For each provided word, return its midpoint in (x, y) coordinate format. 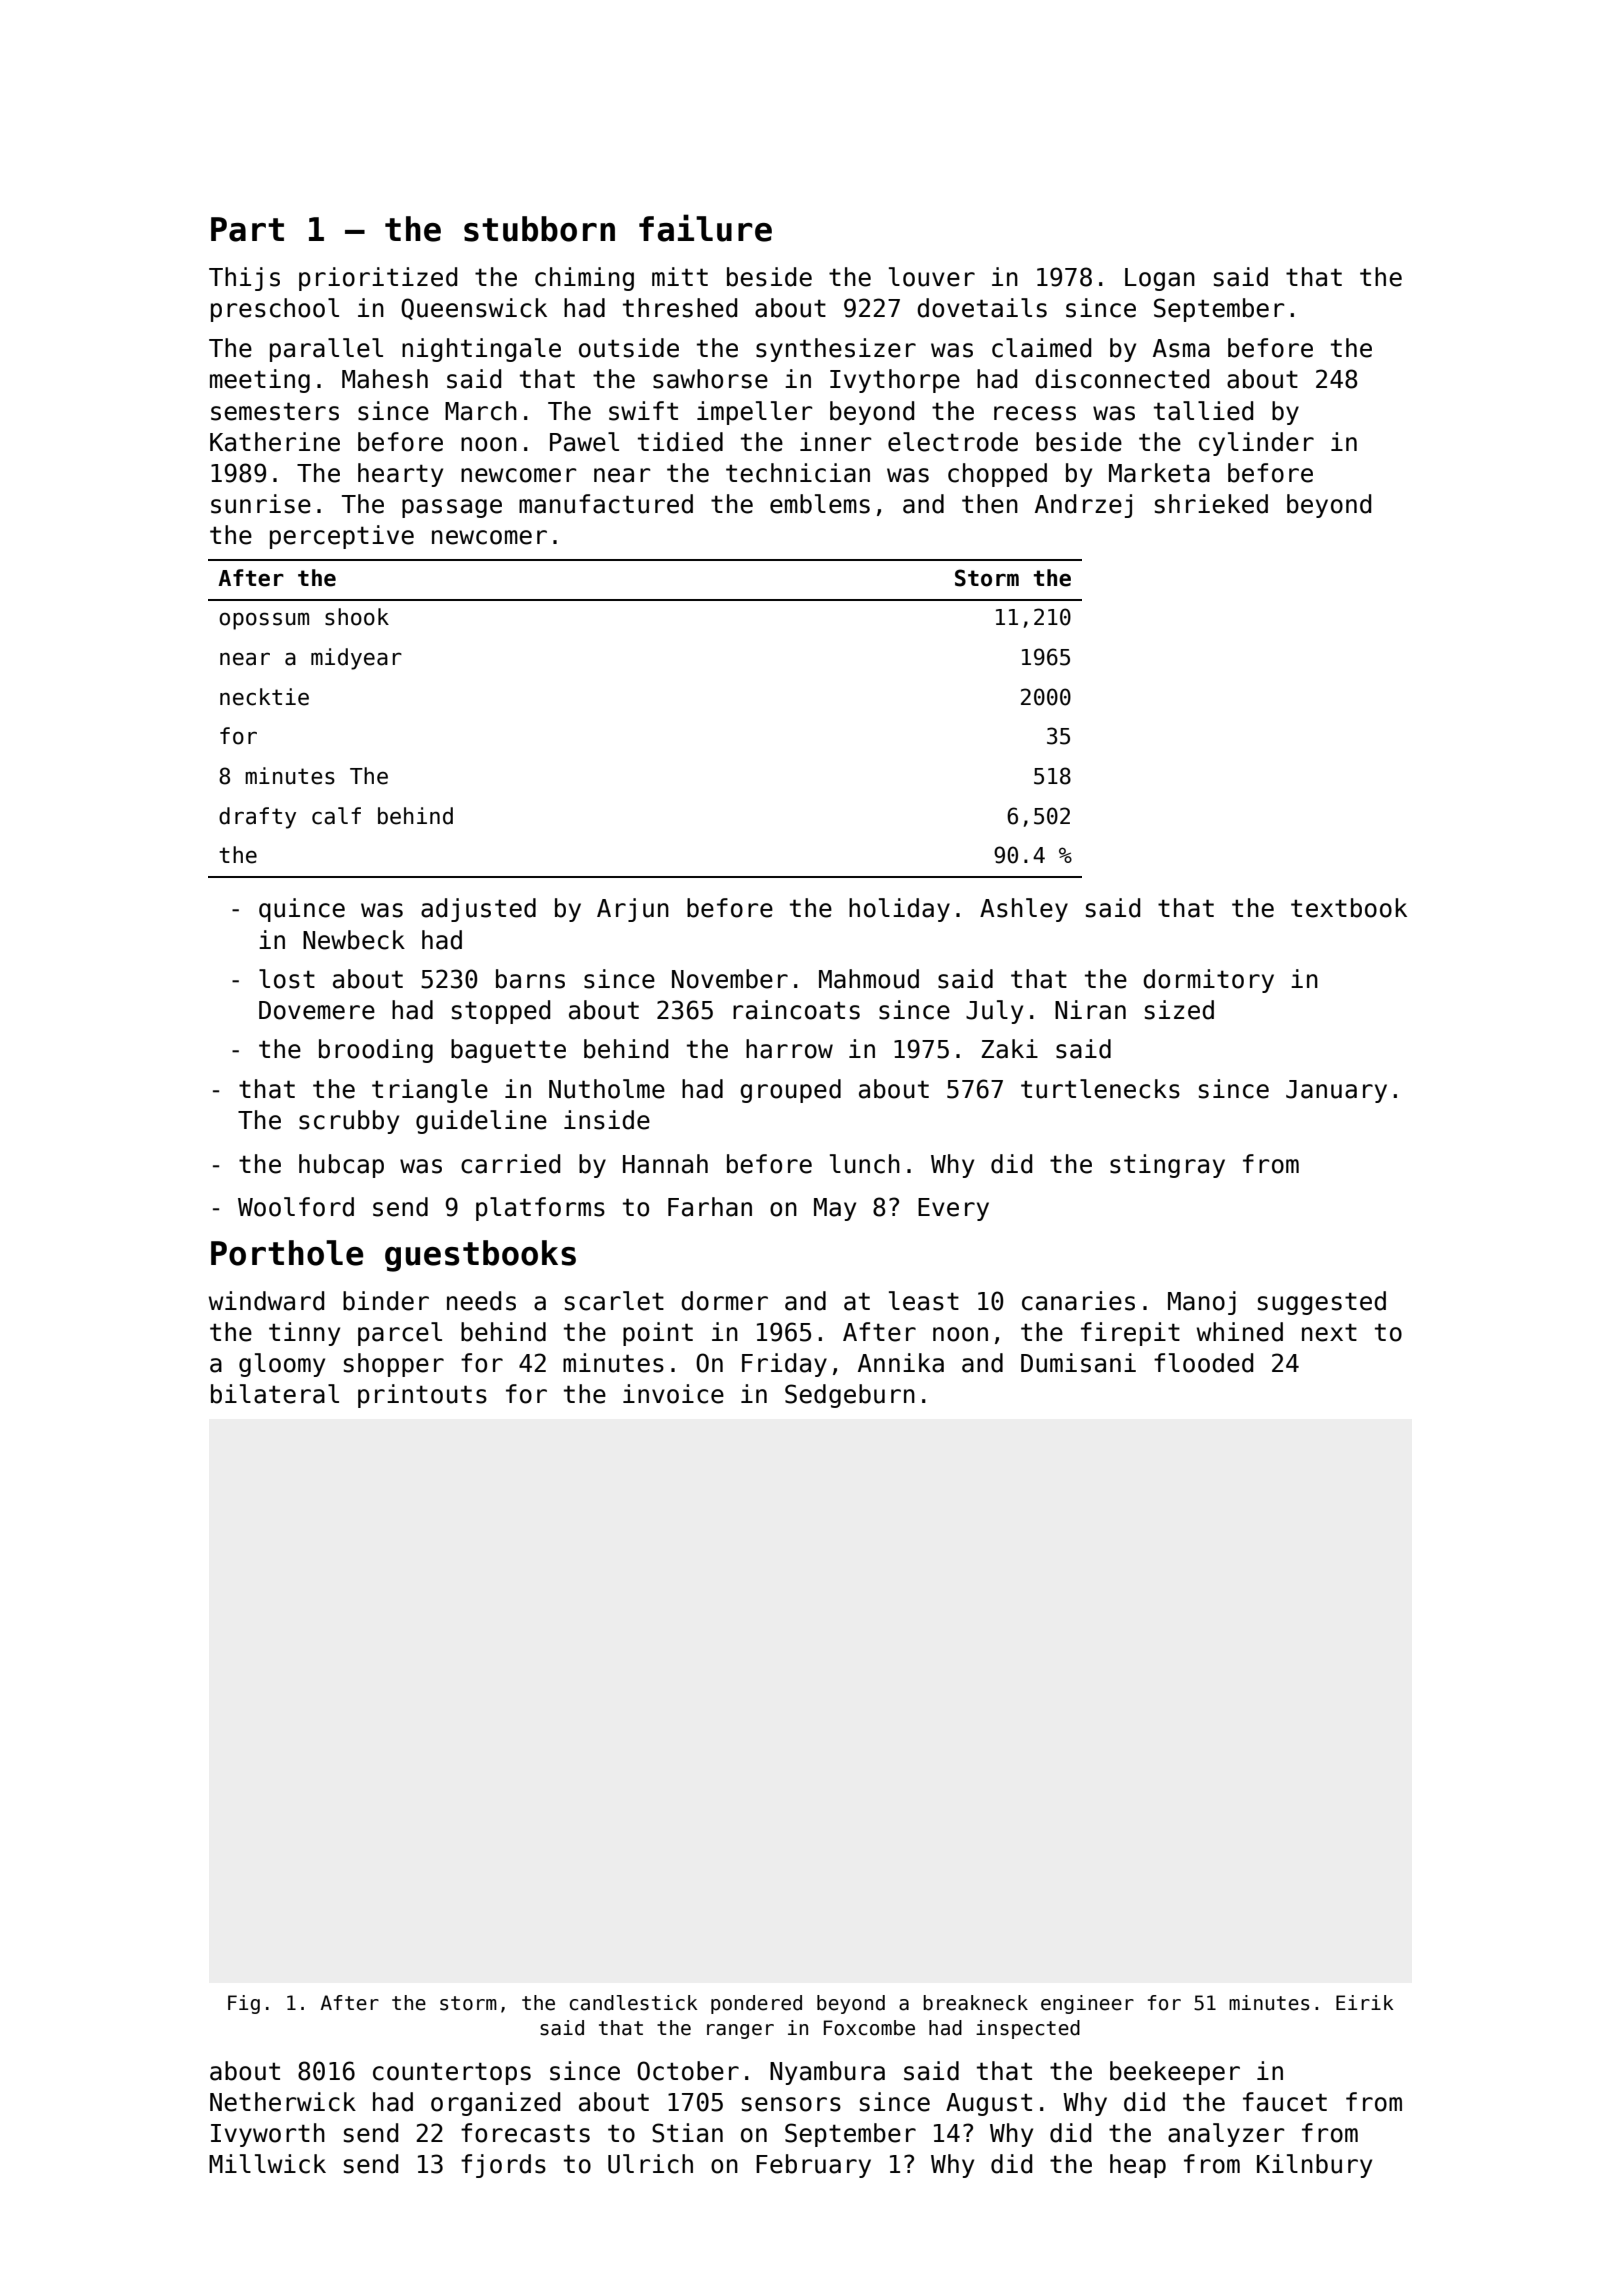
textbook (1349, 908)
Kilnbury (1314, 2166)
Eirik (1365, 2002)
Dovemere (317, 1010)
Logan (1160, 279)
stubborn (539, 229)
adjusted (478, 910)
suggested (1322, 1303)
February (813, 2166)
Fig (244, 2004)
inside (607, 1120)
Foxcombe (869, 2028)
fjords (503, 2166)
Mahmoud (869, 979)
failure (705, 228)
